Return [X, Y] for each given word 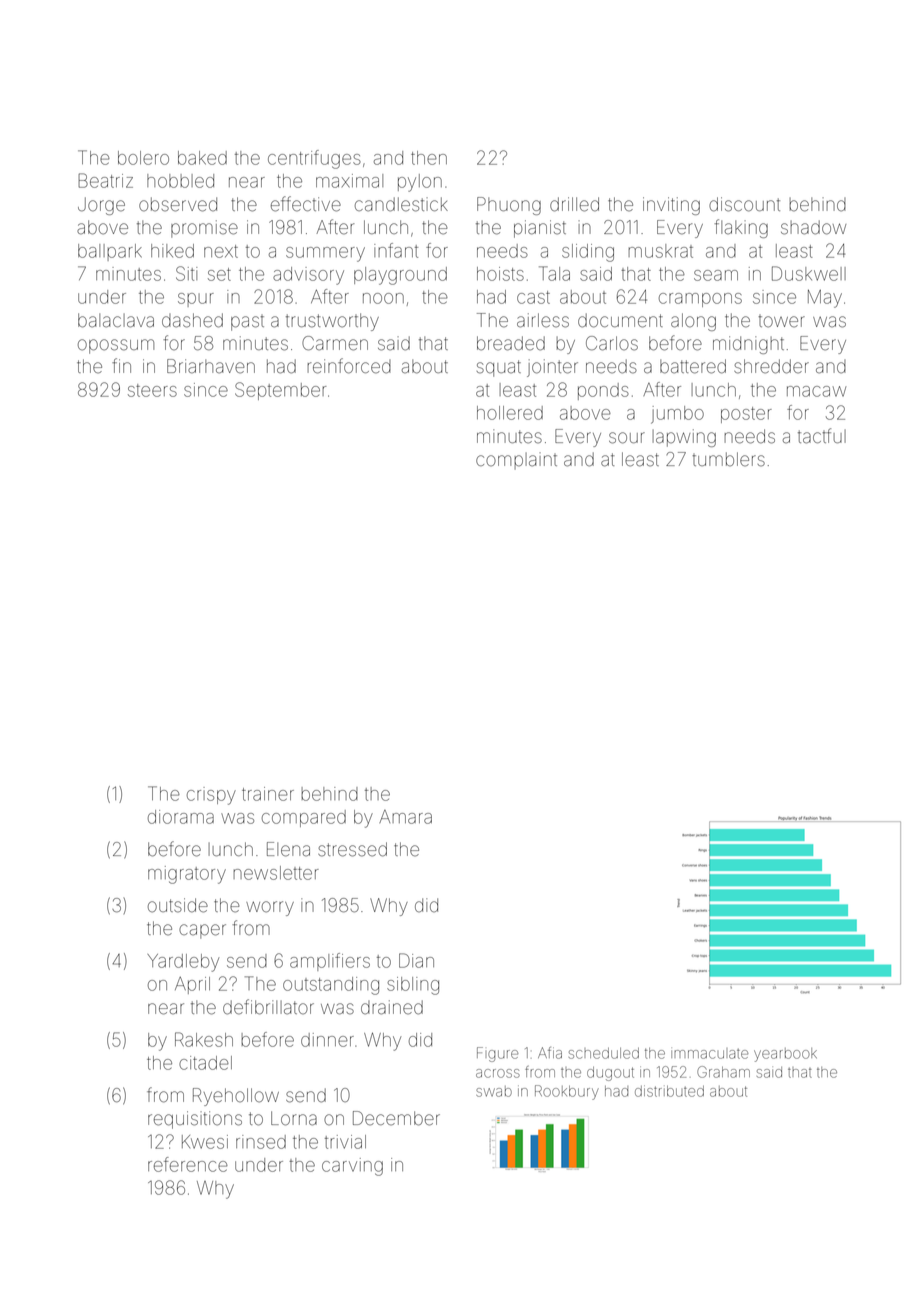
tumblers [728, 459]
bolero [143, 158]
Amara [405, 817]
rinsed [261, 1142]
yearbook [785, 1055]
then [429, 158]
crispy [211, 796]
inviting [671, 206]
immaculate [709, 1054]
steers [152, 390]
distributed [669, 1091]
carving [352, 1167]
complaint [516, 460]
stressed [352, 849]
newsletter [276, 873]
